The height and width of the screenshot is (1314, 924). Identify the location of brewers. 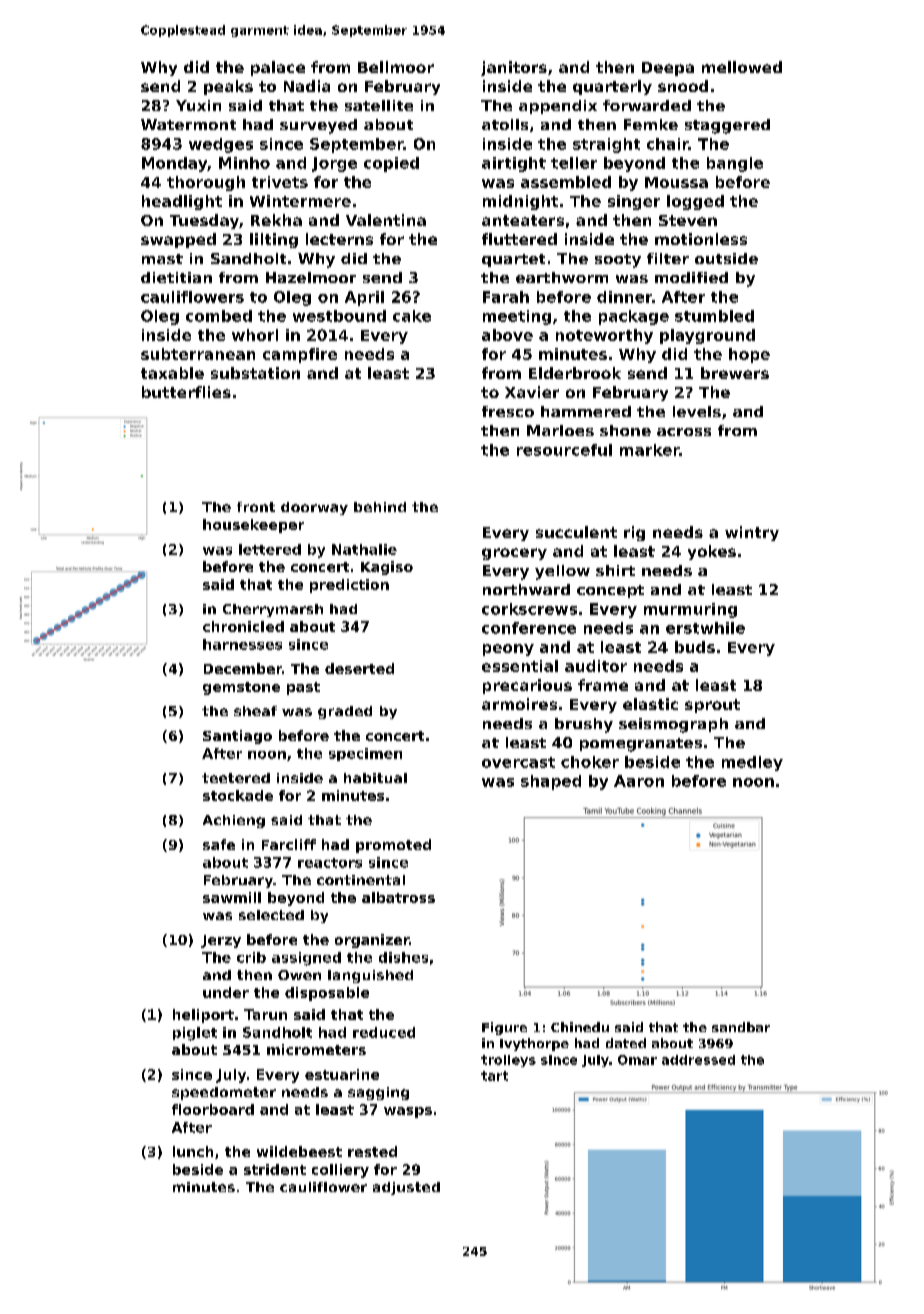
(735, 373).
